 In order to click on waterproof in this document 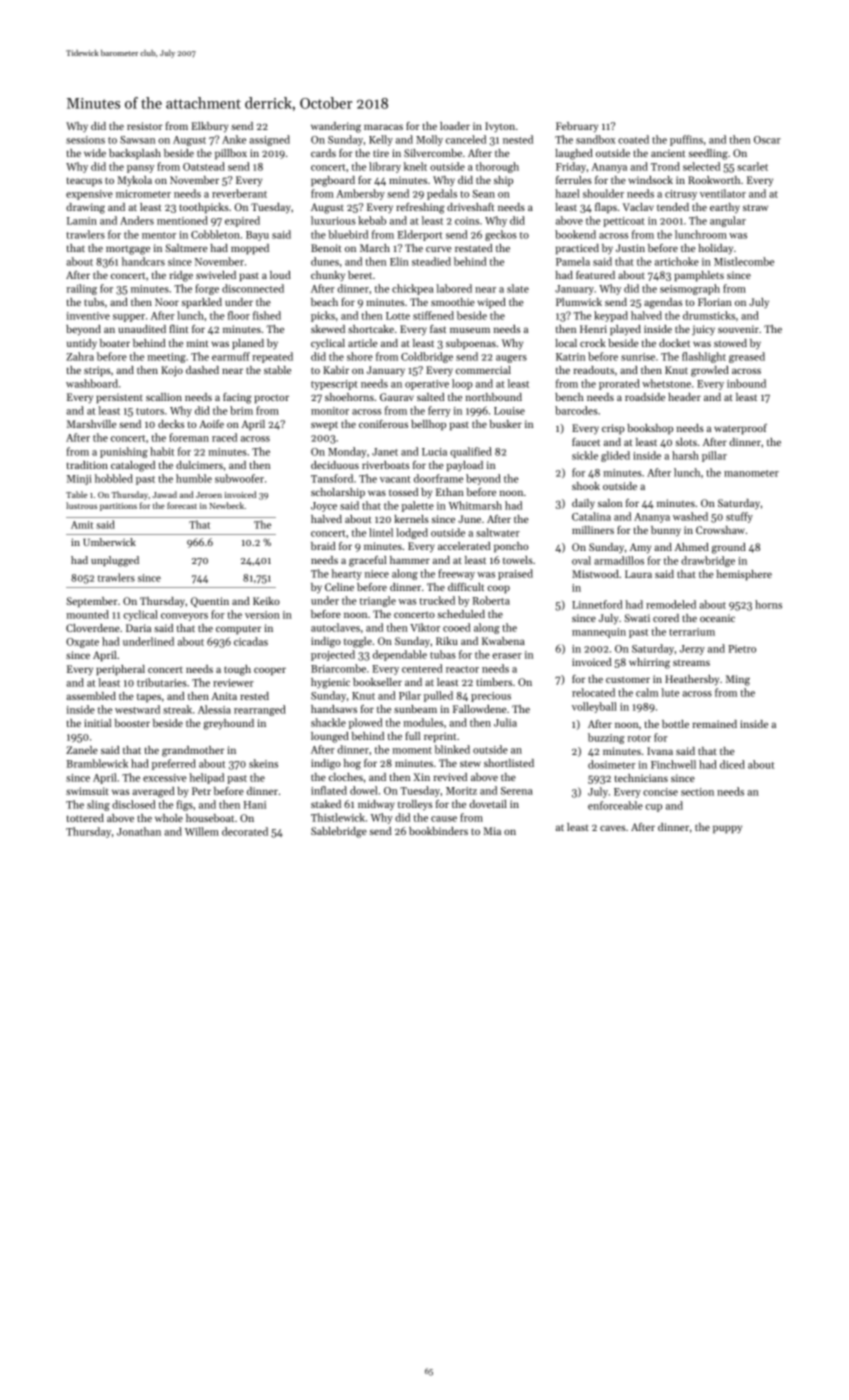, I will do `click(740, 429)`.
